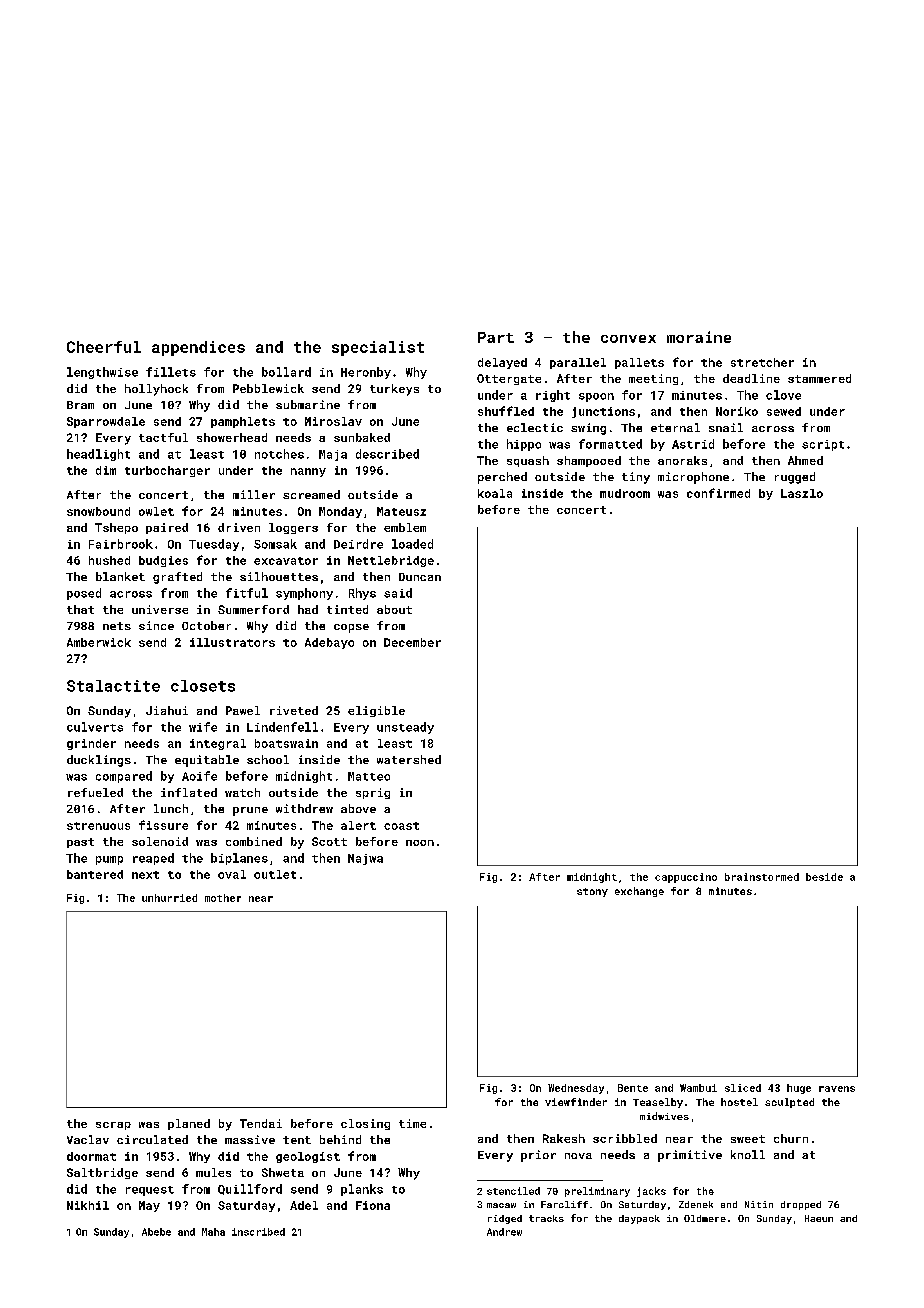  What do you see at coordinates (837, 1089) in the image?
I see `ravens` at bounding box center [837, 1089].
